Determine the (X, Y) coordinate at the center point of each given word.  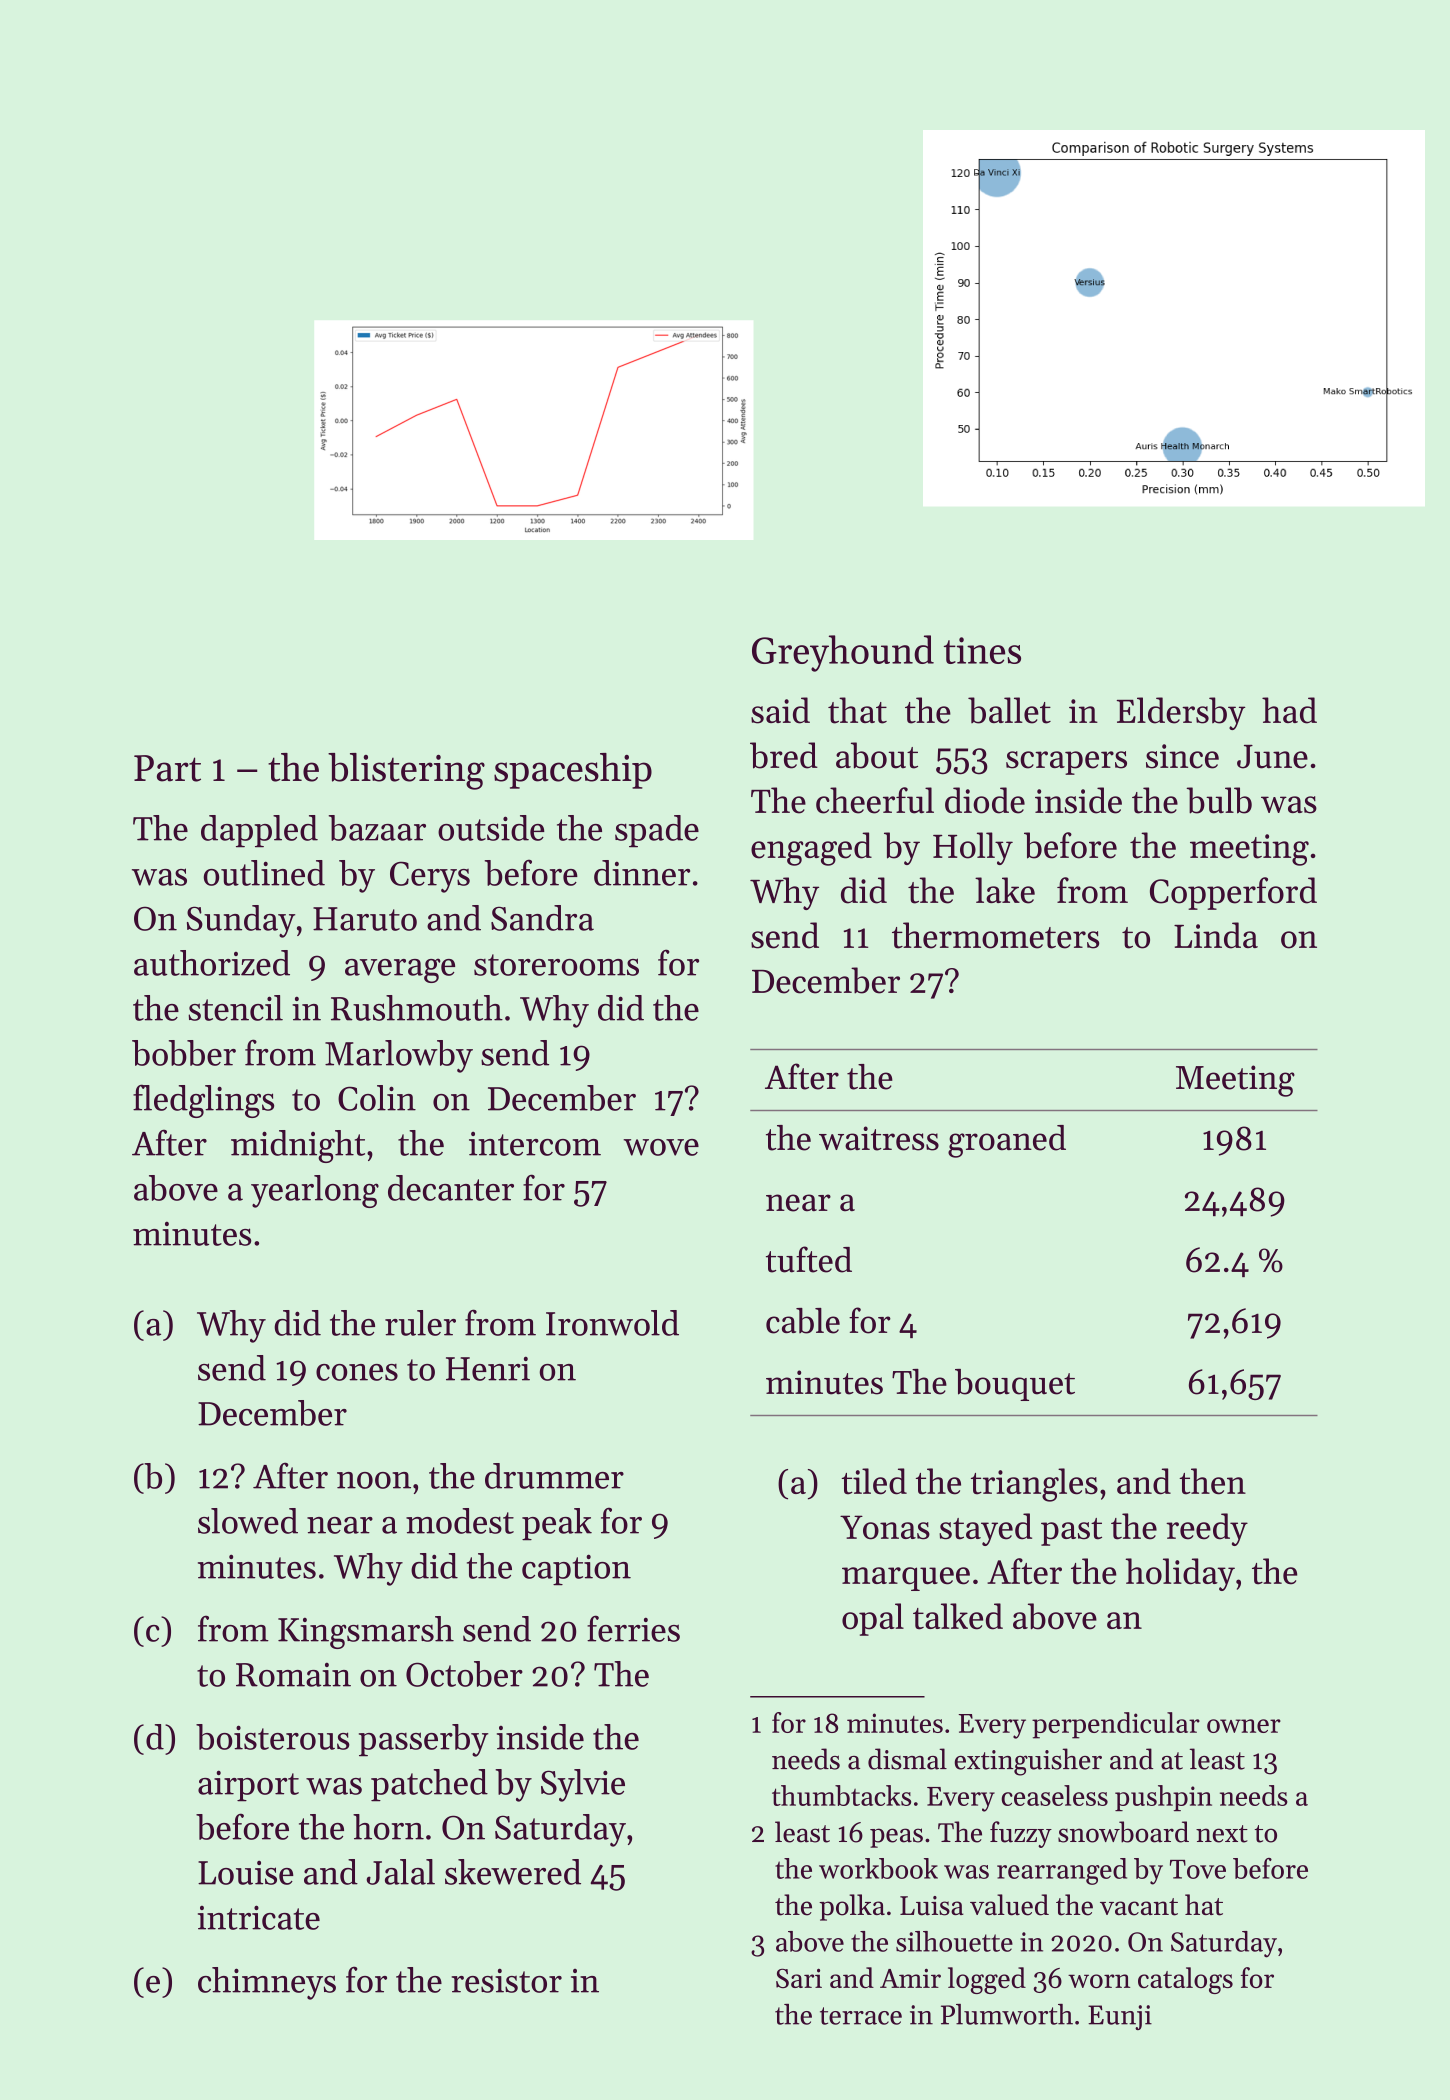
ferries (633, 1628)
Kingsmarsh (366, 1632)
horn (388, 1827)
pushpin (1163, 1798)
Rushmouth (417, 1008)
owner (1244, 1726)
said (780, 710)
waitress (879, 1138)
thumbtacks (841, 1795)
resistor (507, 1980)
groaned (1007, 1141)
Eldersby (1181, 713)
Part (167, 768)
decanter (451, 1188)
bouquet (1015, 1385)
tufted (809, 1259)
